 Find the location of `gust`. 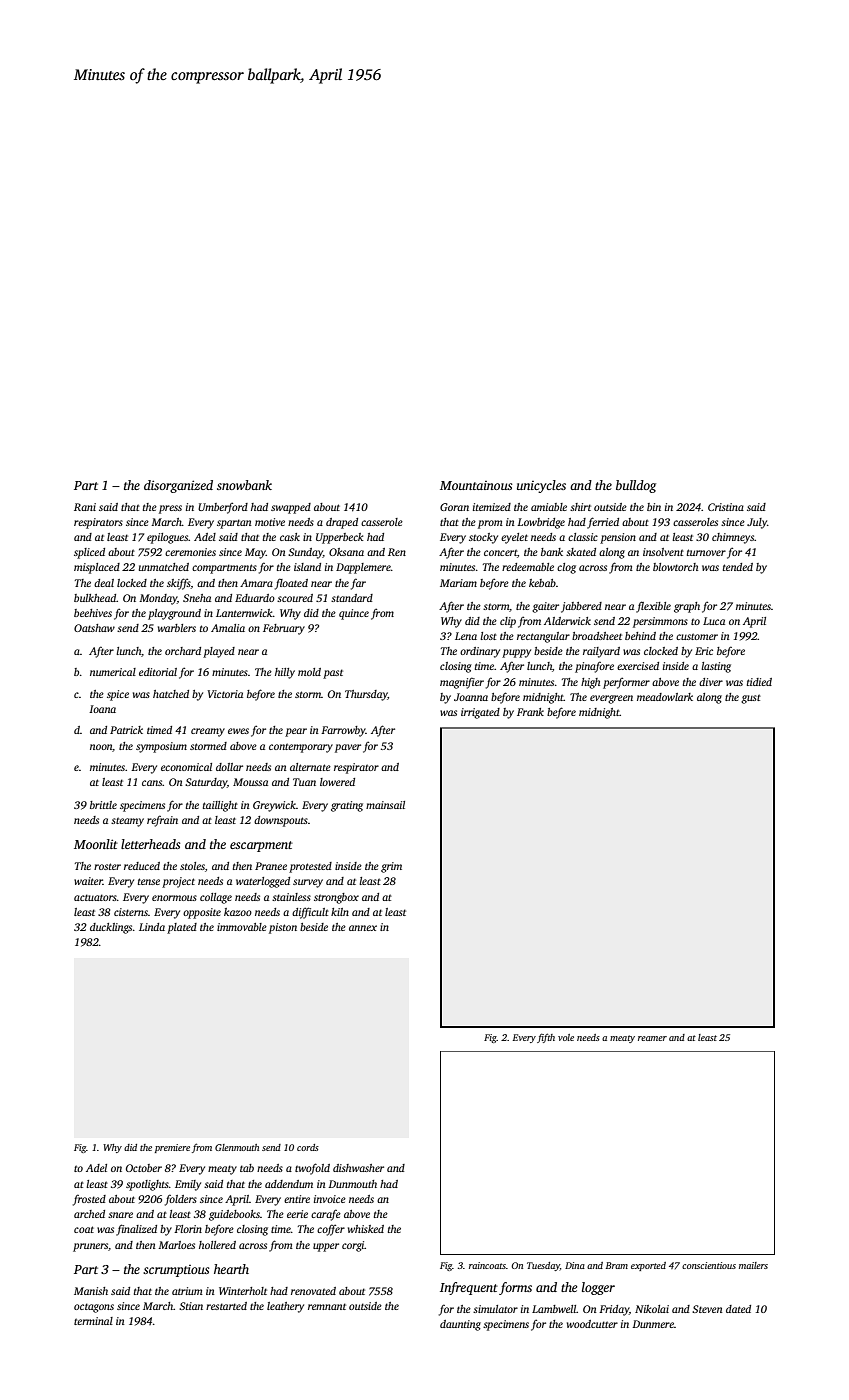

gust is located at coordinates (751, 699).
